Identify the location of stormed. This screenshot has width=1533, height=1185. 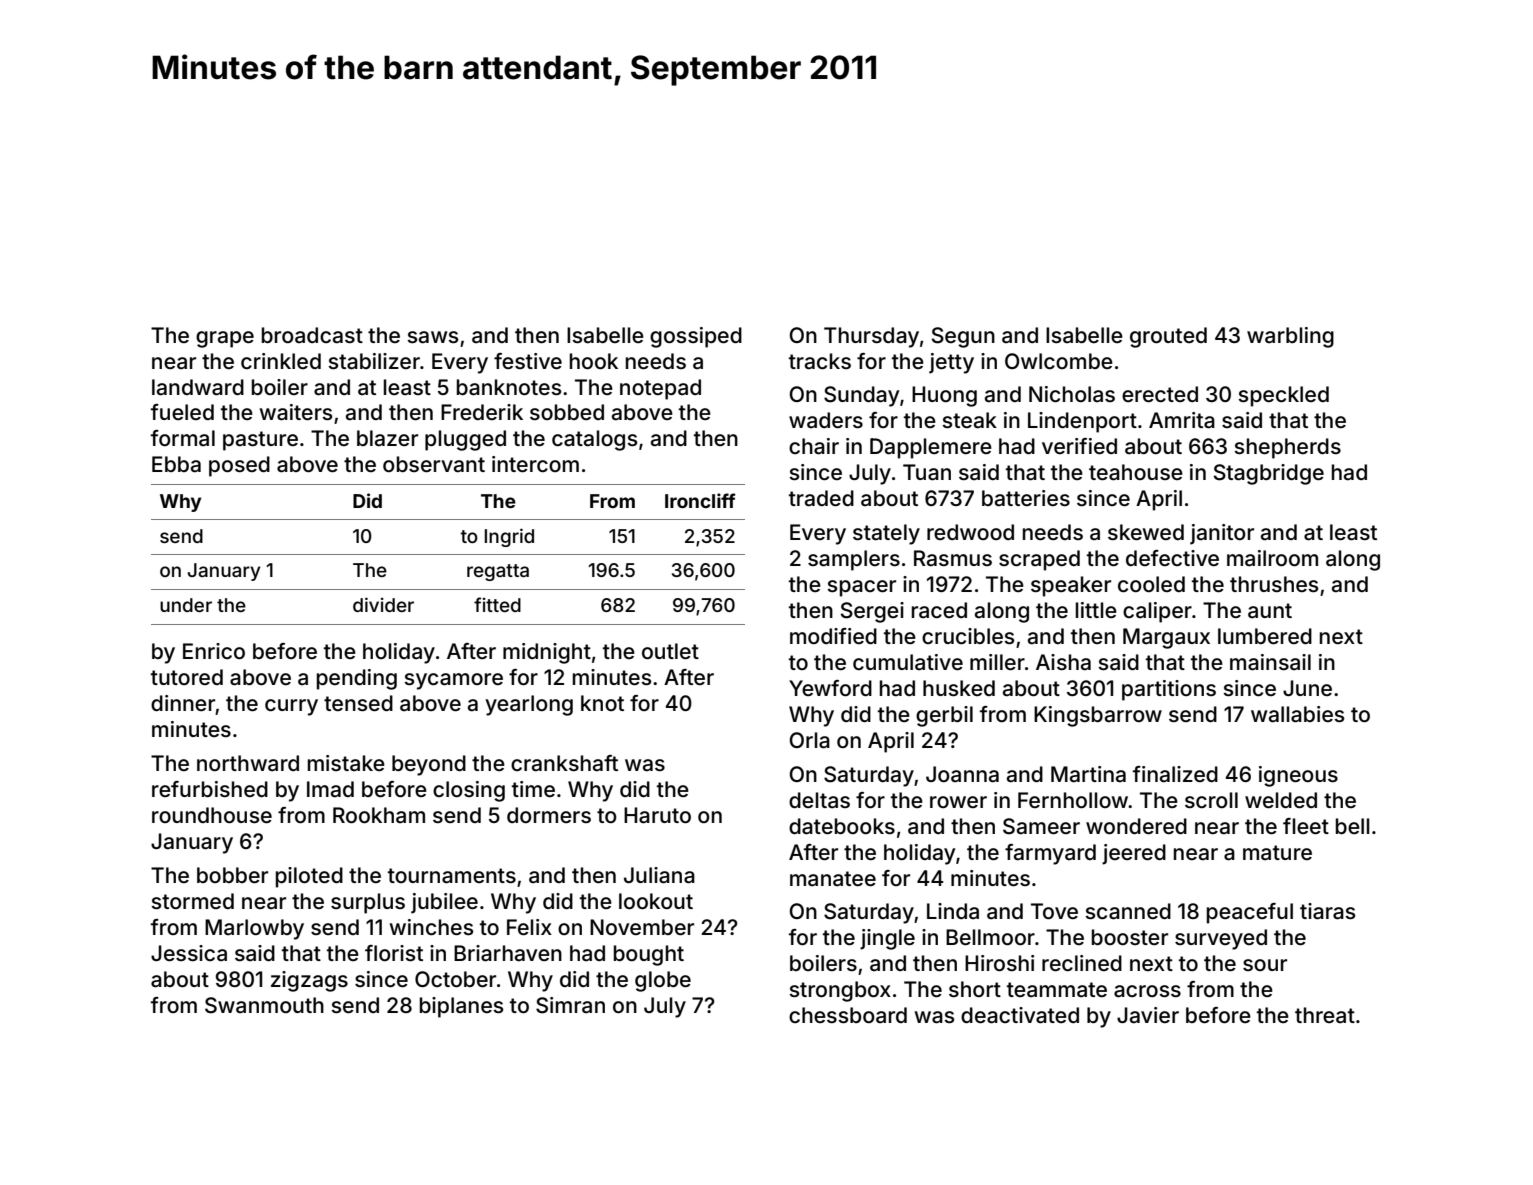
(192, 901).
